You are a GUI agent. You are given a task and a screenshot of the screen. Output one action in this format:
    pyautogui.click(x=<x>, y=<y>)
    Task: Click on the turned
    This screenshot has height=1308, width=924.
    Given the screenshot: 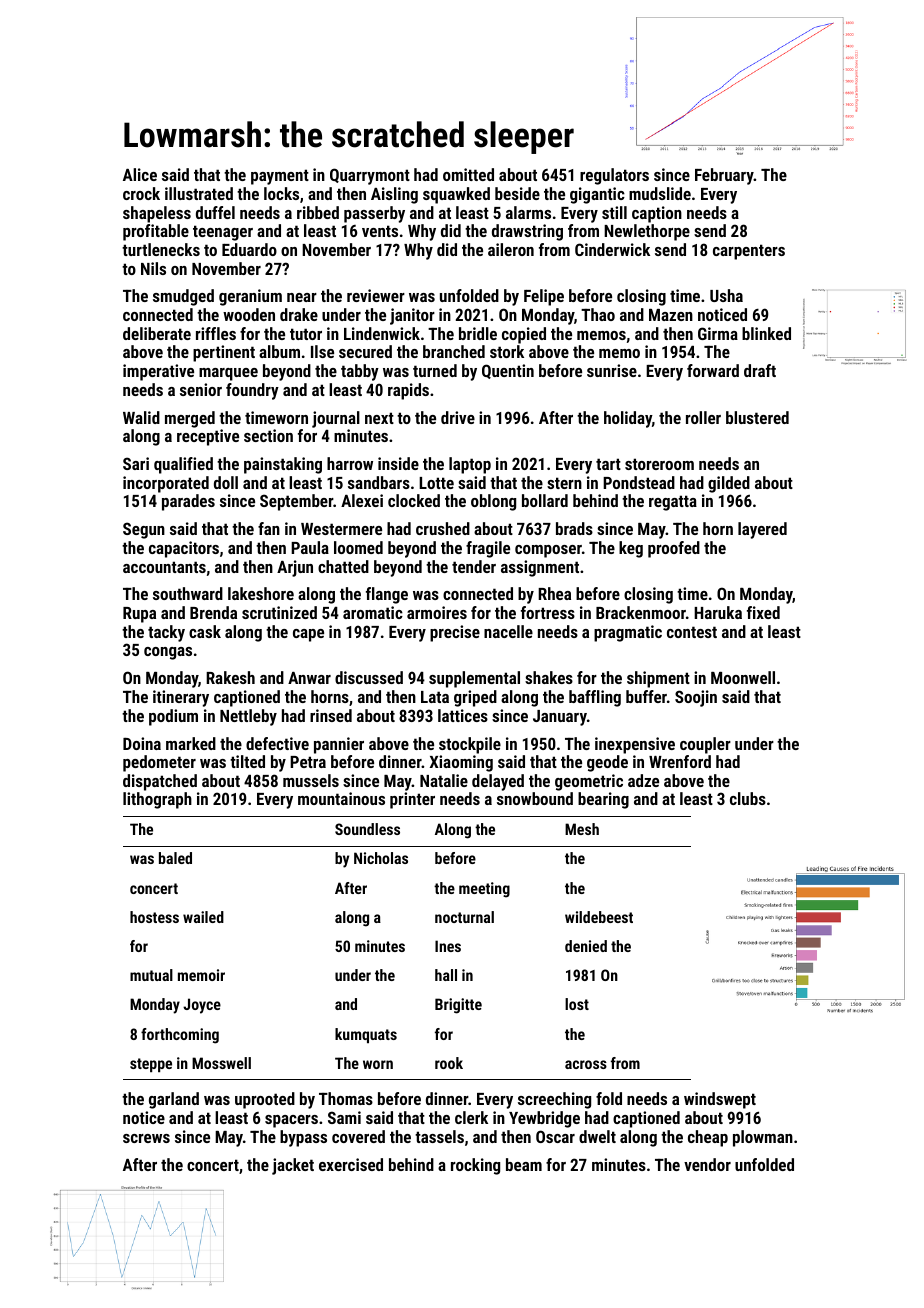 What is the action you would take?
    pyautogui.click(x=435, y=370)
